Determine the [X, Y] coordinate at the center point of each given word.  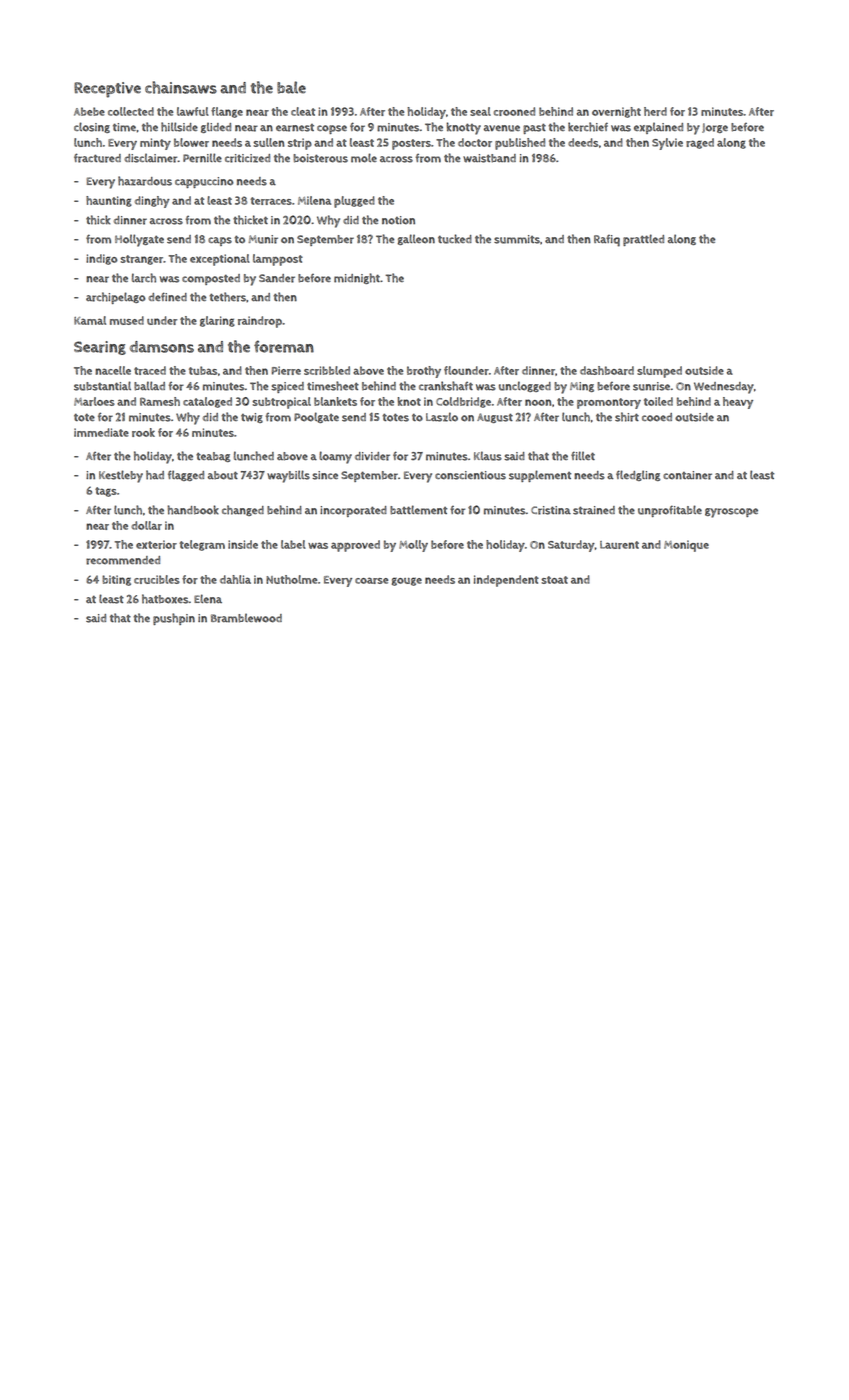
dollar [146, 525]
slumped [659, 372]
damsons [162, 347]
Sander [277, 278]
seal [480, 111]
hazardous [145, 181]
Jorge [715, 128]
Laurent [619, 545]
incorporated [353, 511]
